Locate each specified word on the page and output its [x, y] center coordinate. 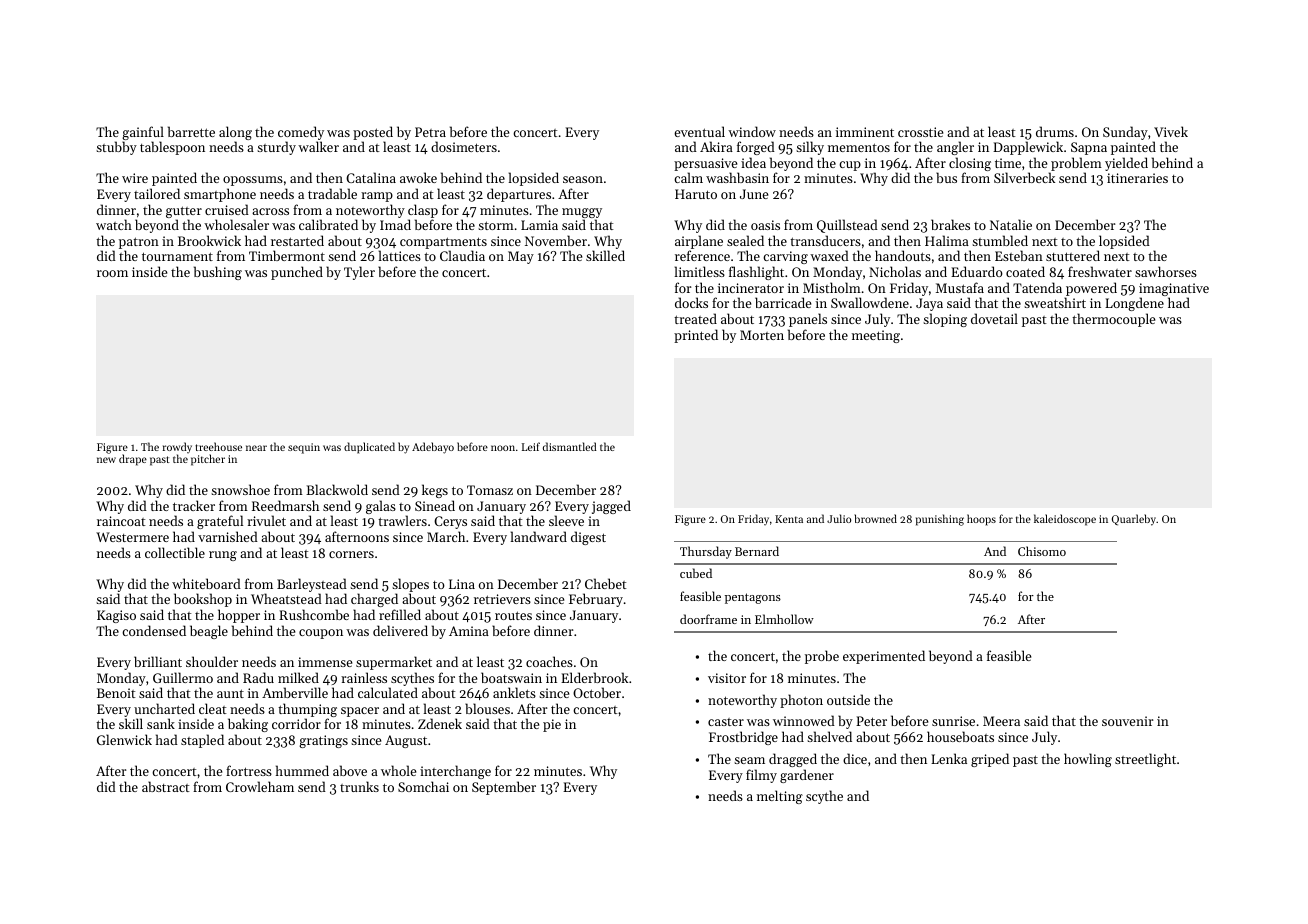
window [752, 131]
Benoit [116, 693]
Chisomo [1042, 551]
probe [822, 657]
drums [1055, 131]
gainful [143, 133]
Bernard [757, 551]
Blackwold [337, 489]
